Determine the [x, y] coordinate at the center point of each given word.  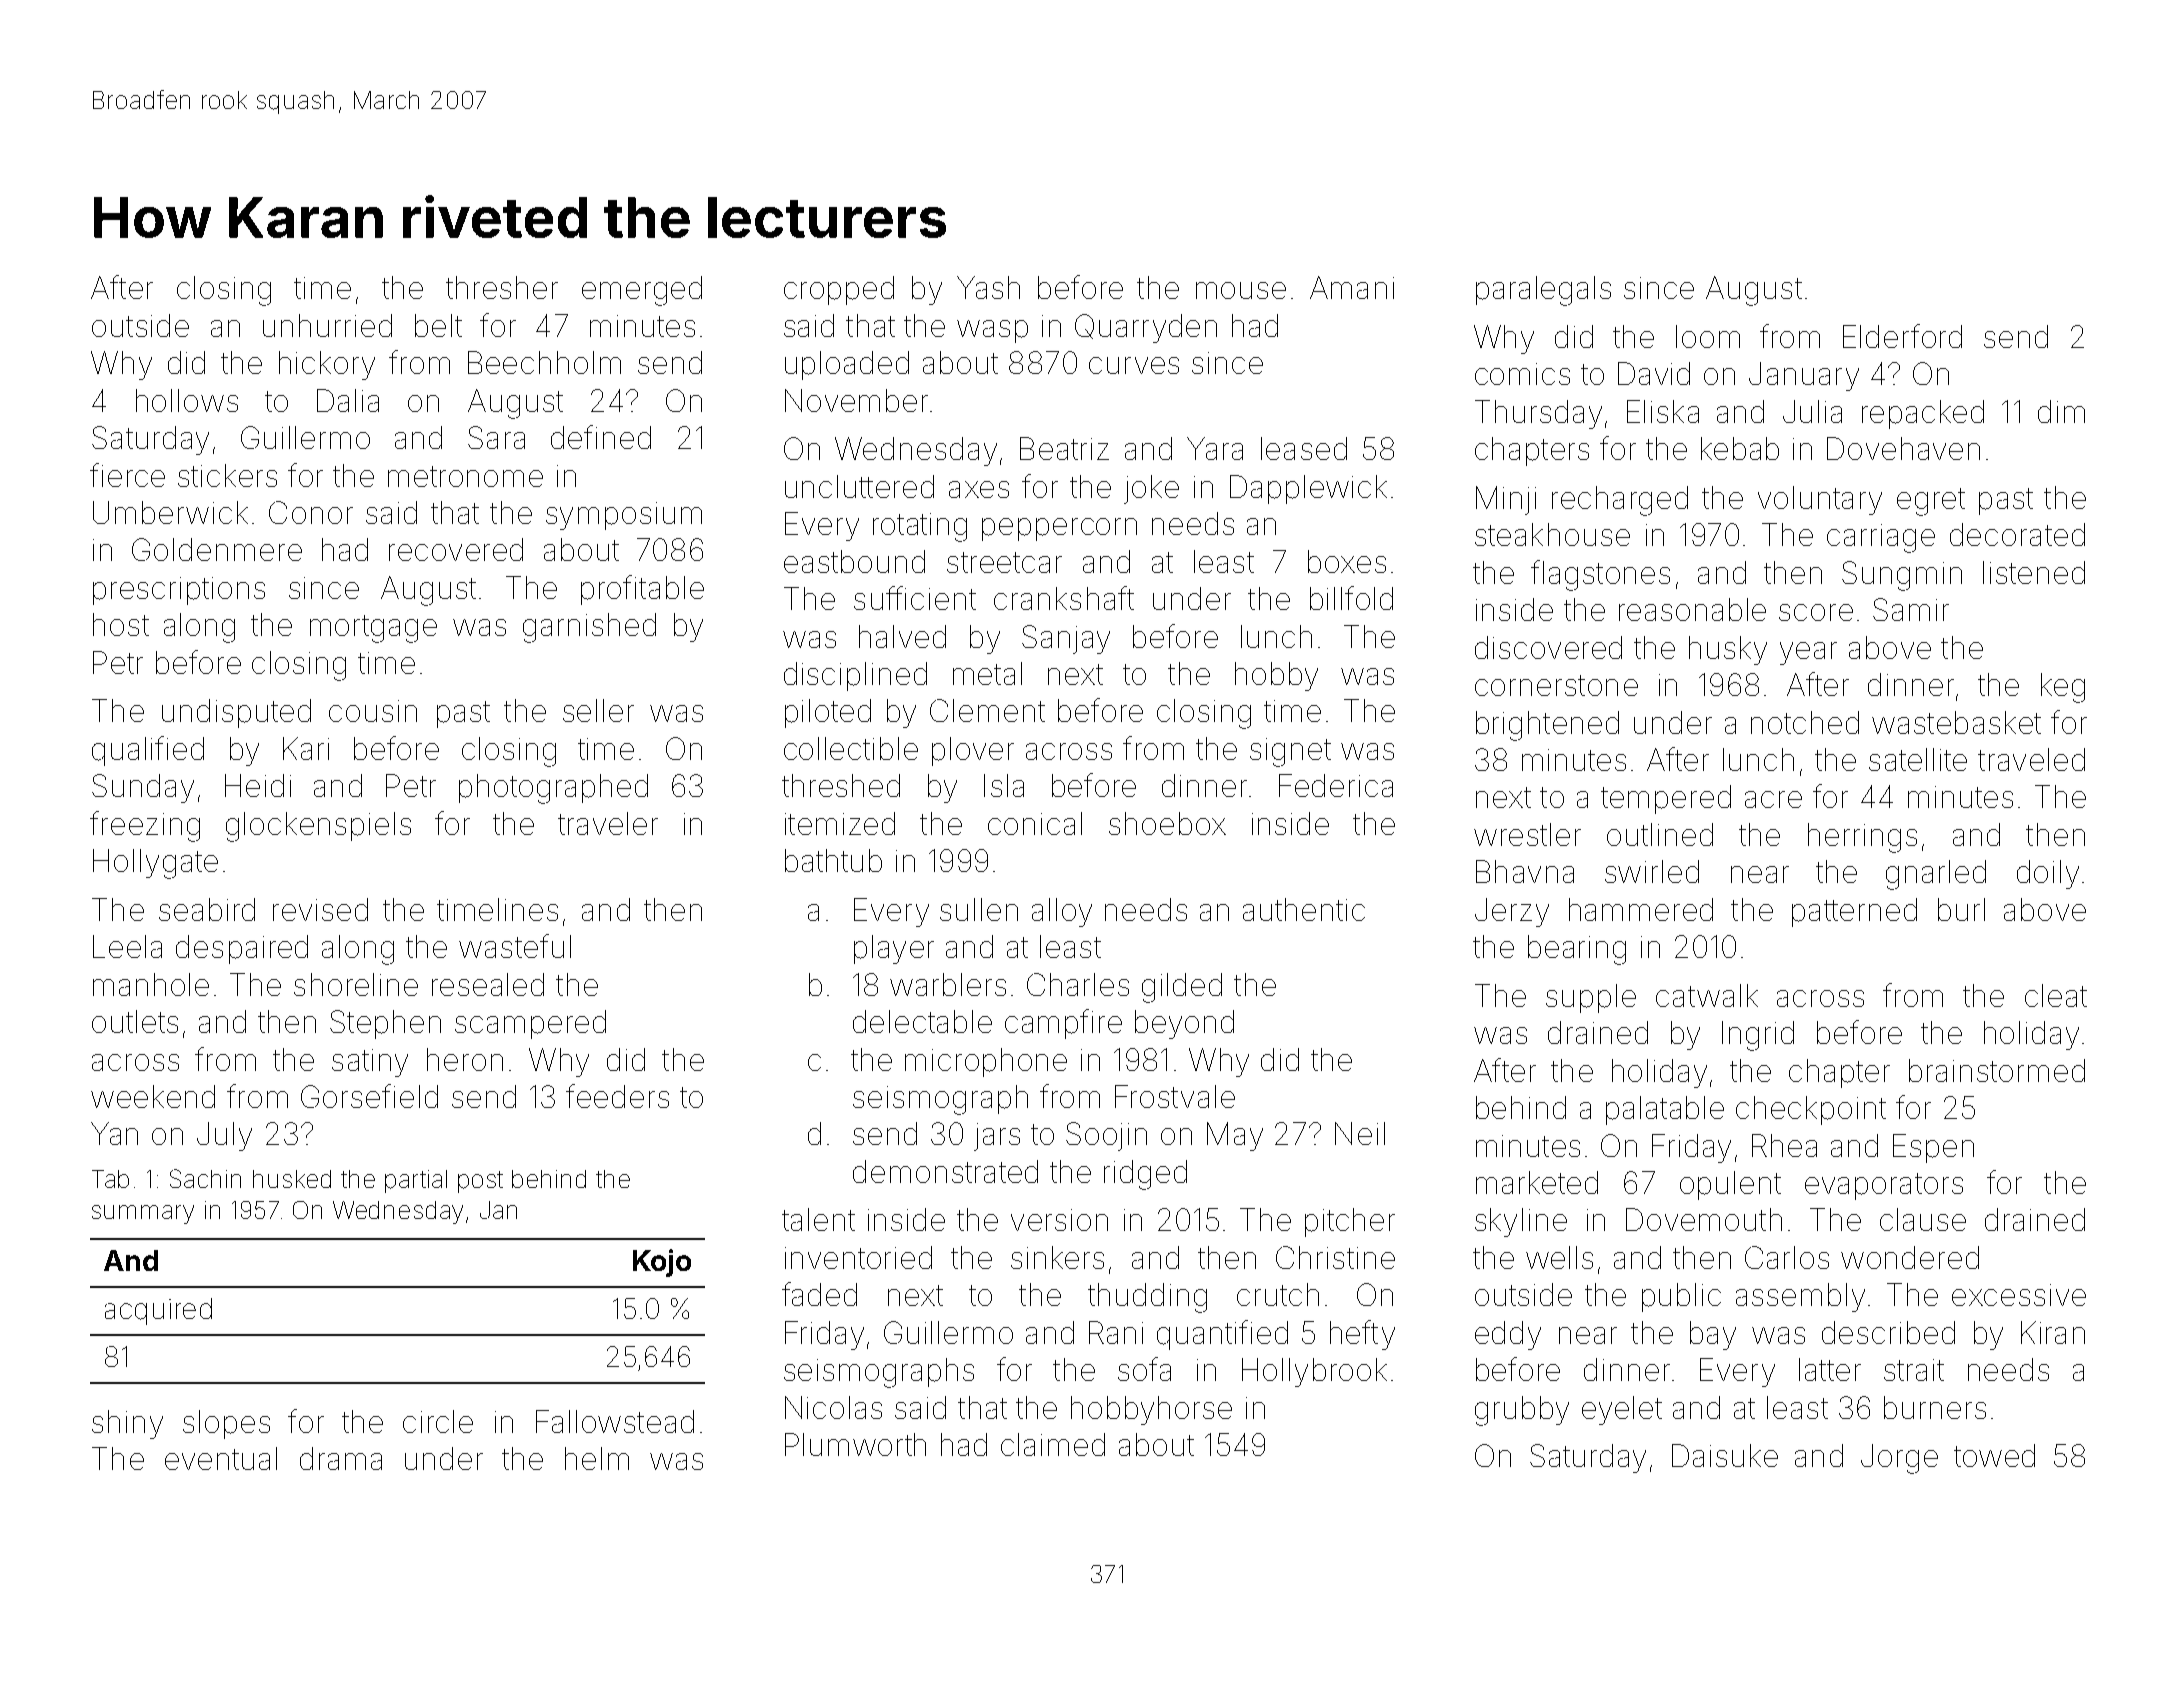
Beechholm [544, 362]
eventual [221, 1458]
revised [320, 909]
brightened [1547, 726]
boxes [1347, 561]
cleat [2056, 995]
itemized [840, 823]
